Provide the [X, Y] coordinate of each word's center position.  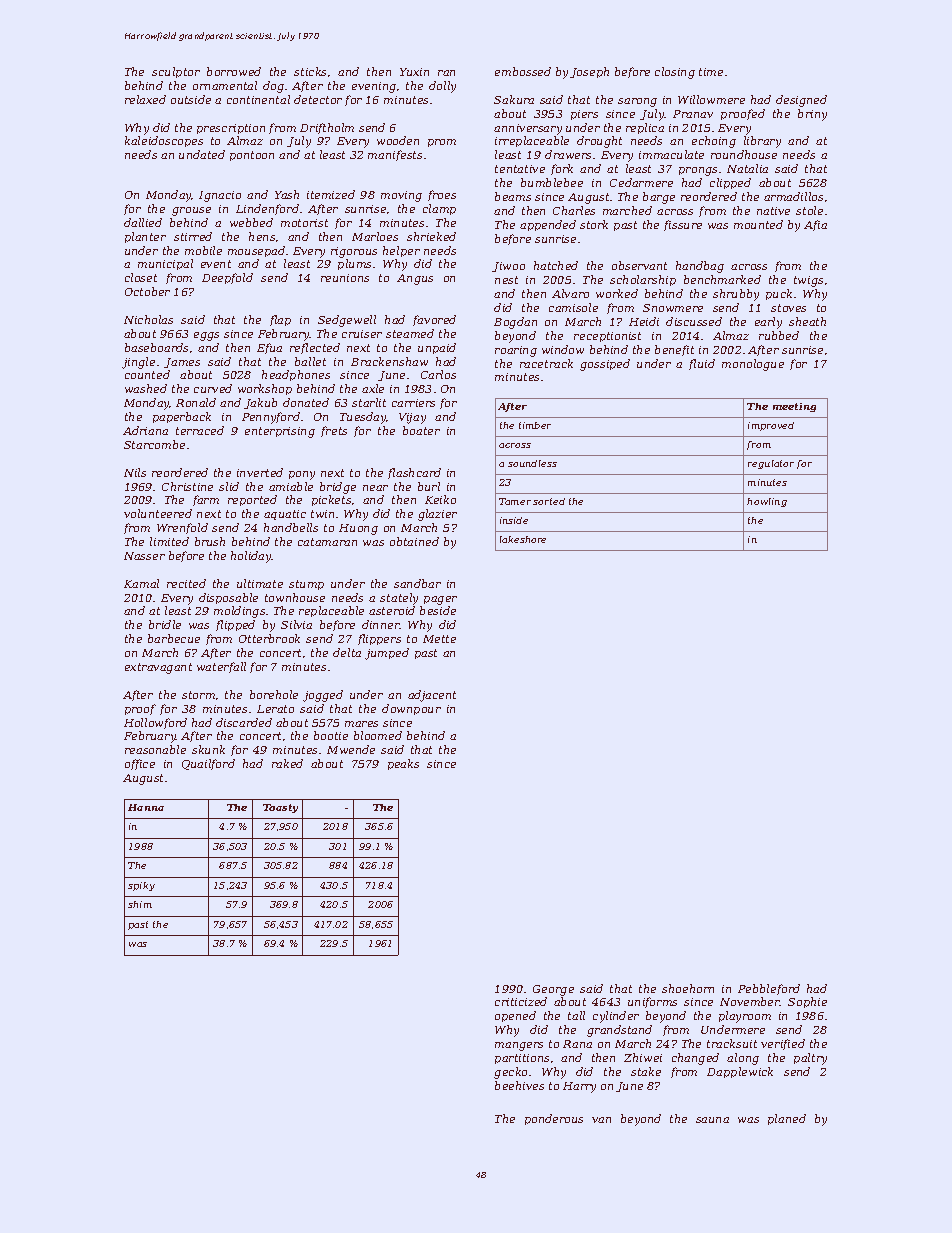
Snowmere [673, 308]
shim [140, 904]
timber [535, 425]
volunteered [158, 513]
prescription [231, 129]
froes [442, 195]
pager [440, 600]
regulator [771, 464]
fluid [702, 364]
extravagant [158, 668]
